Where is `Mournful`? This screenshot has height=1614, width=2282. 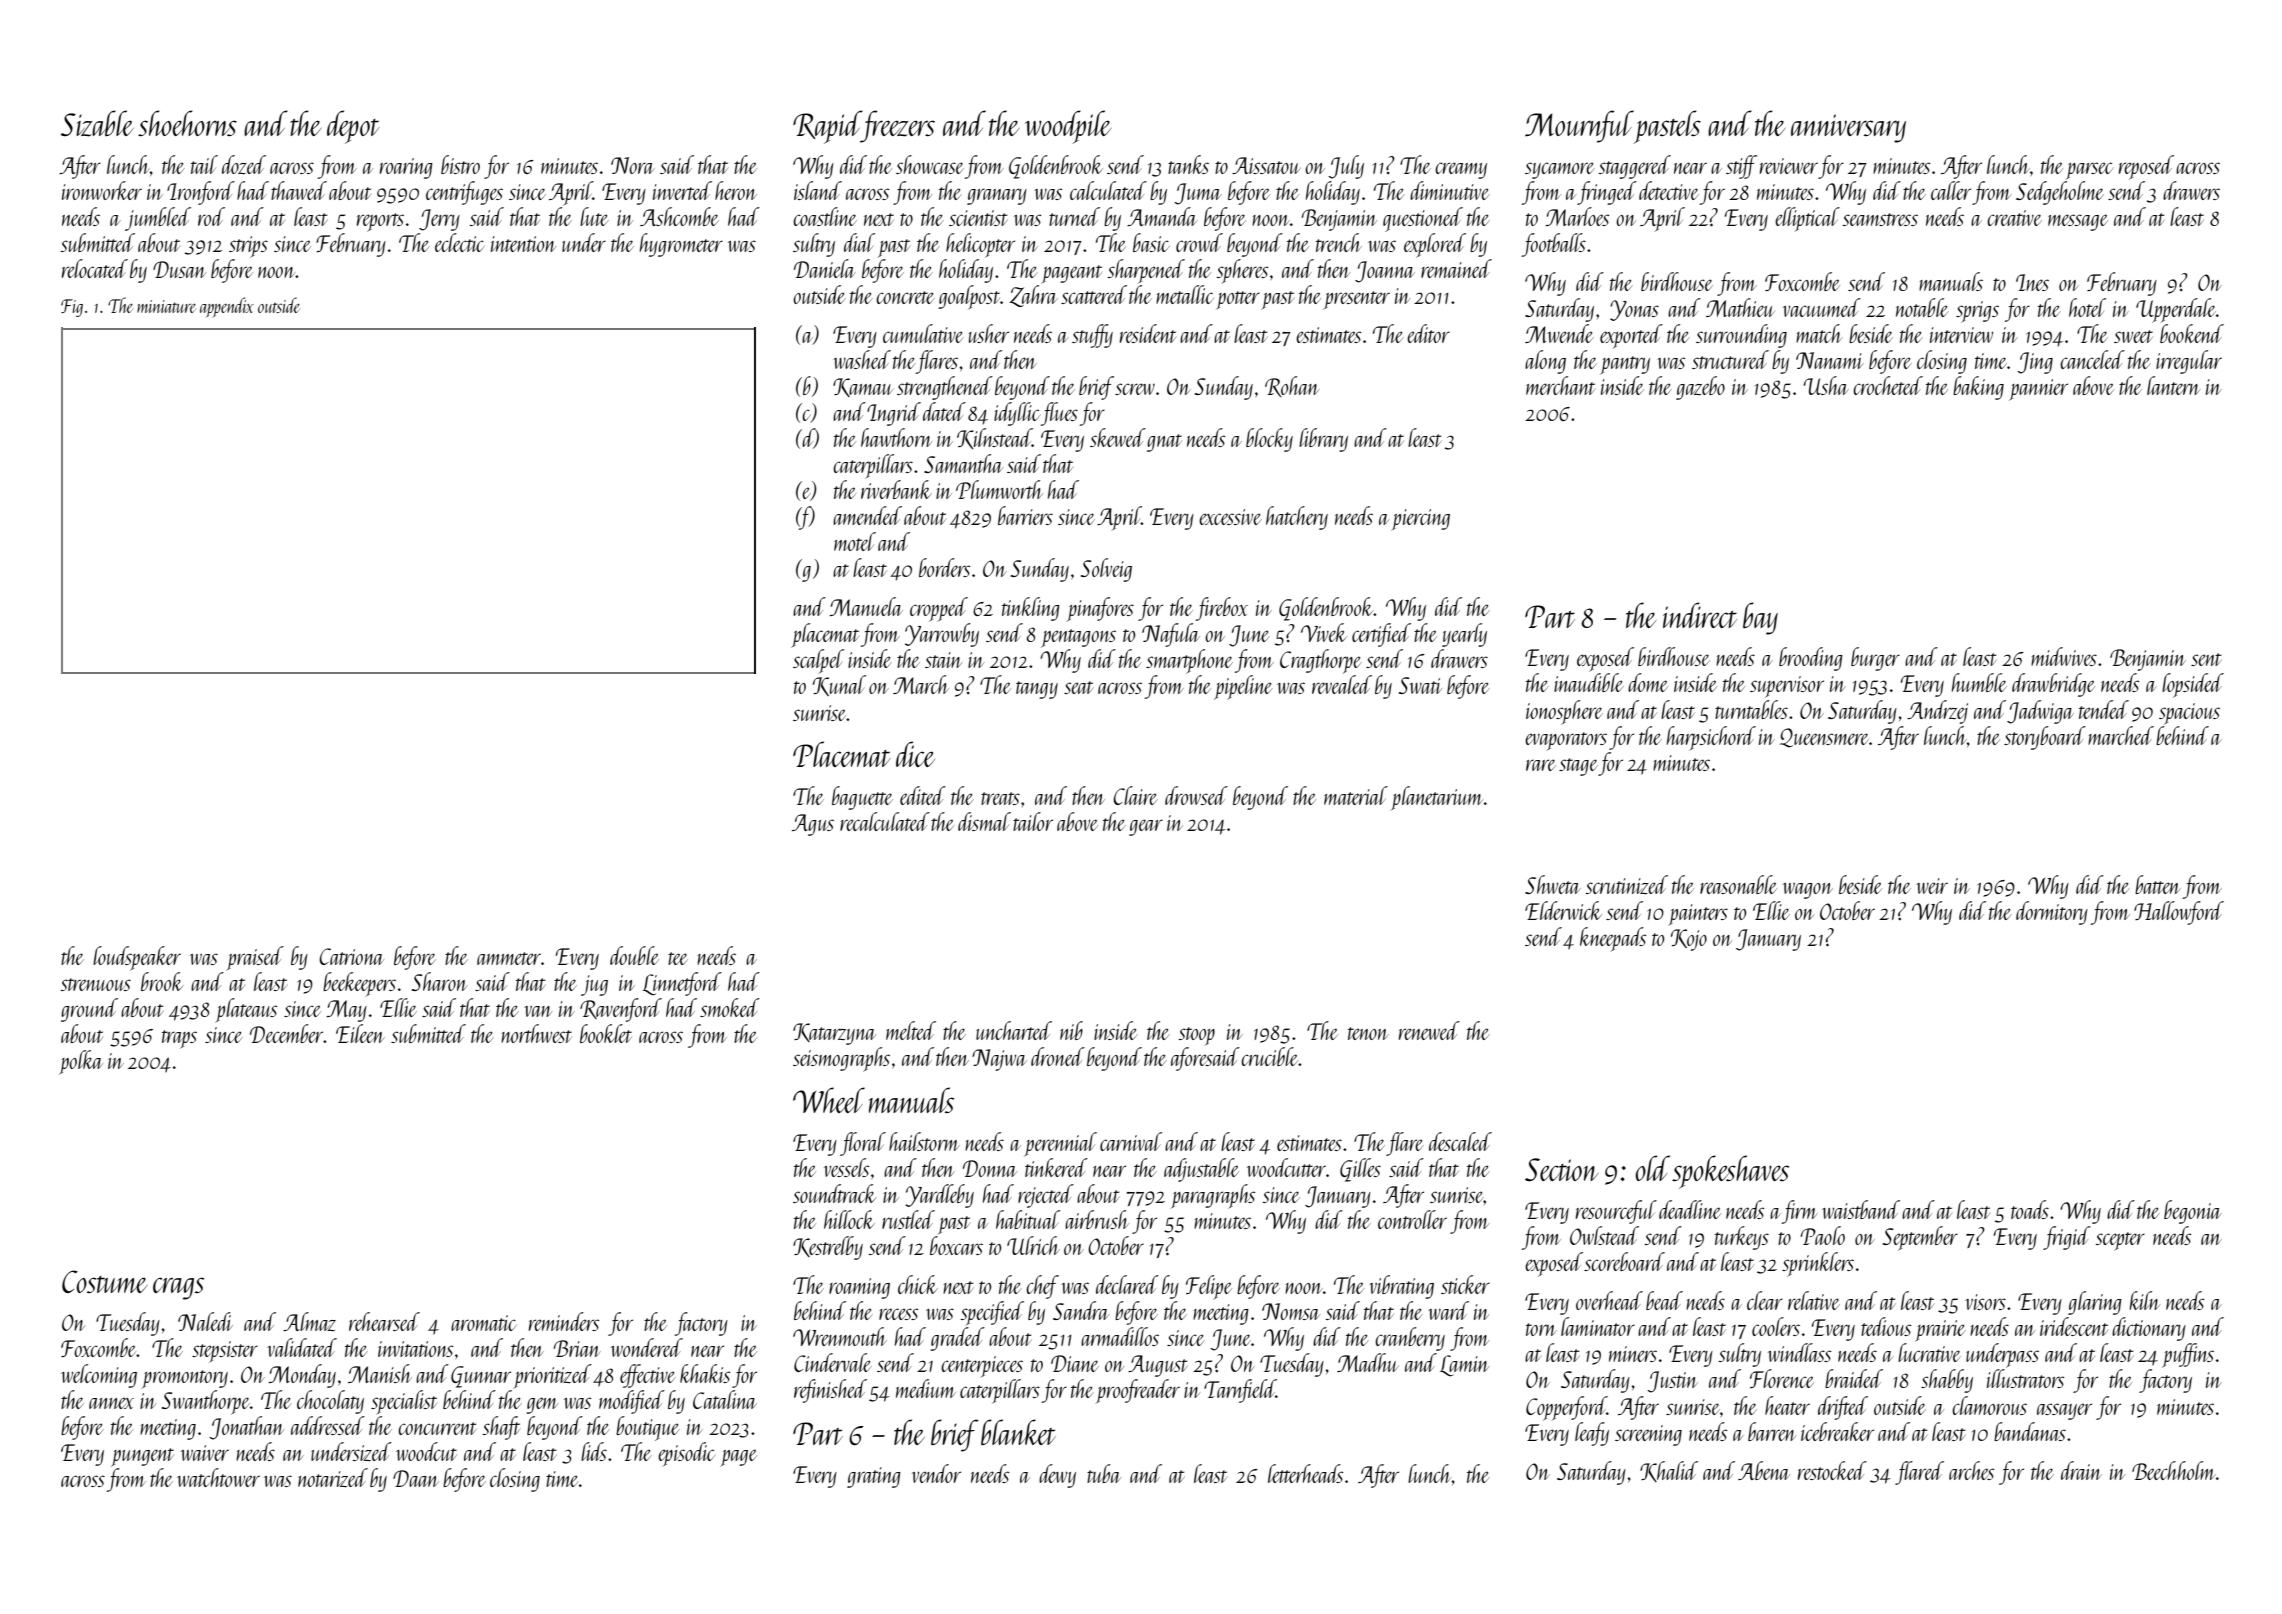
Mournful is located at coordinates (1579, 126).
